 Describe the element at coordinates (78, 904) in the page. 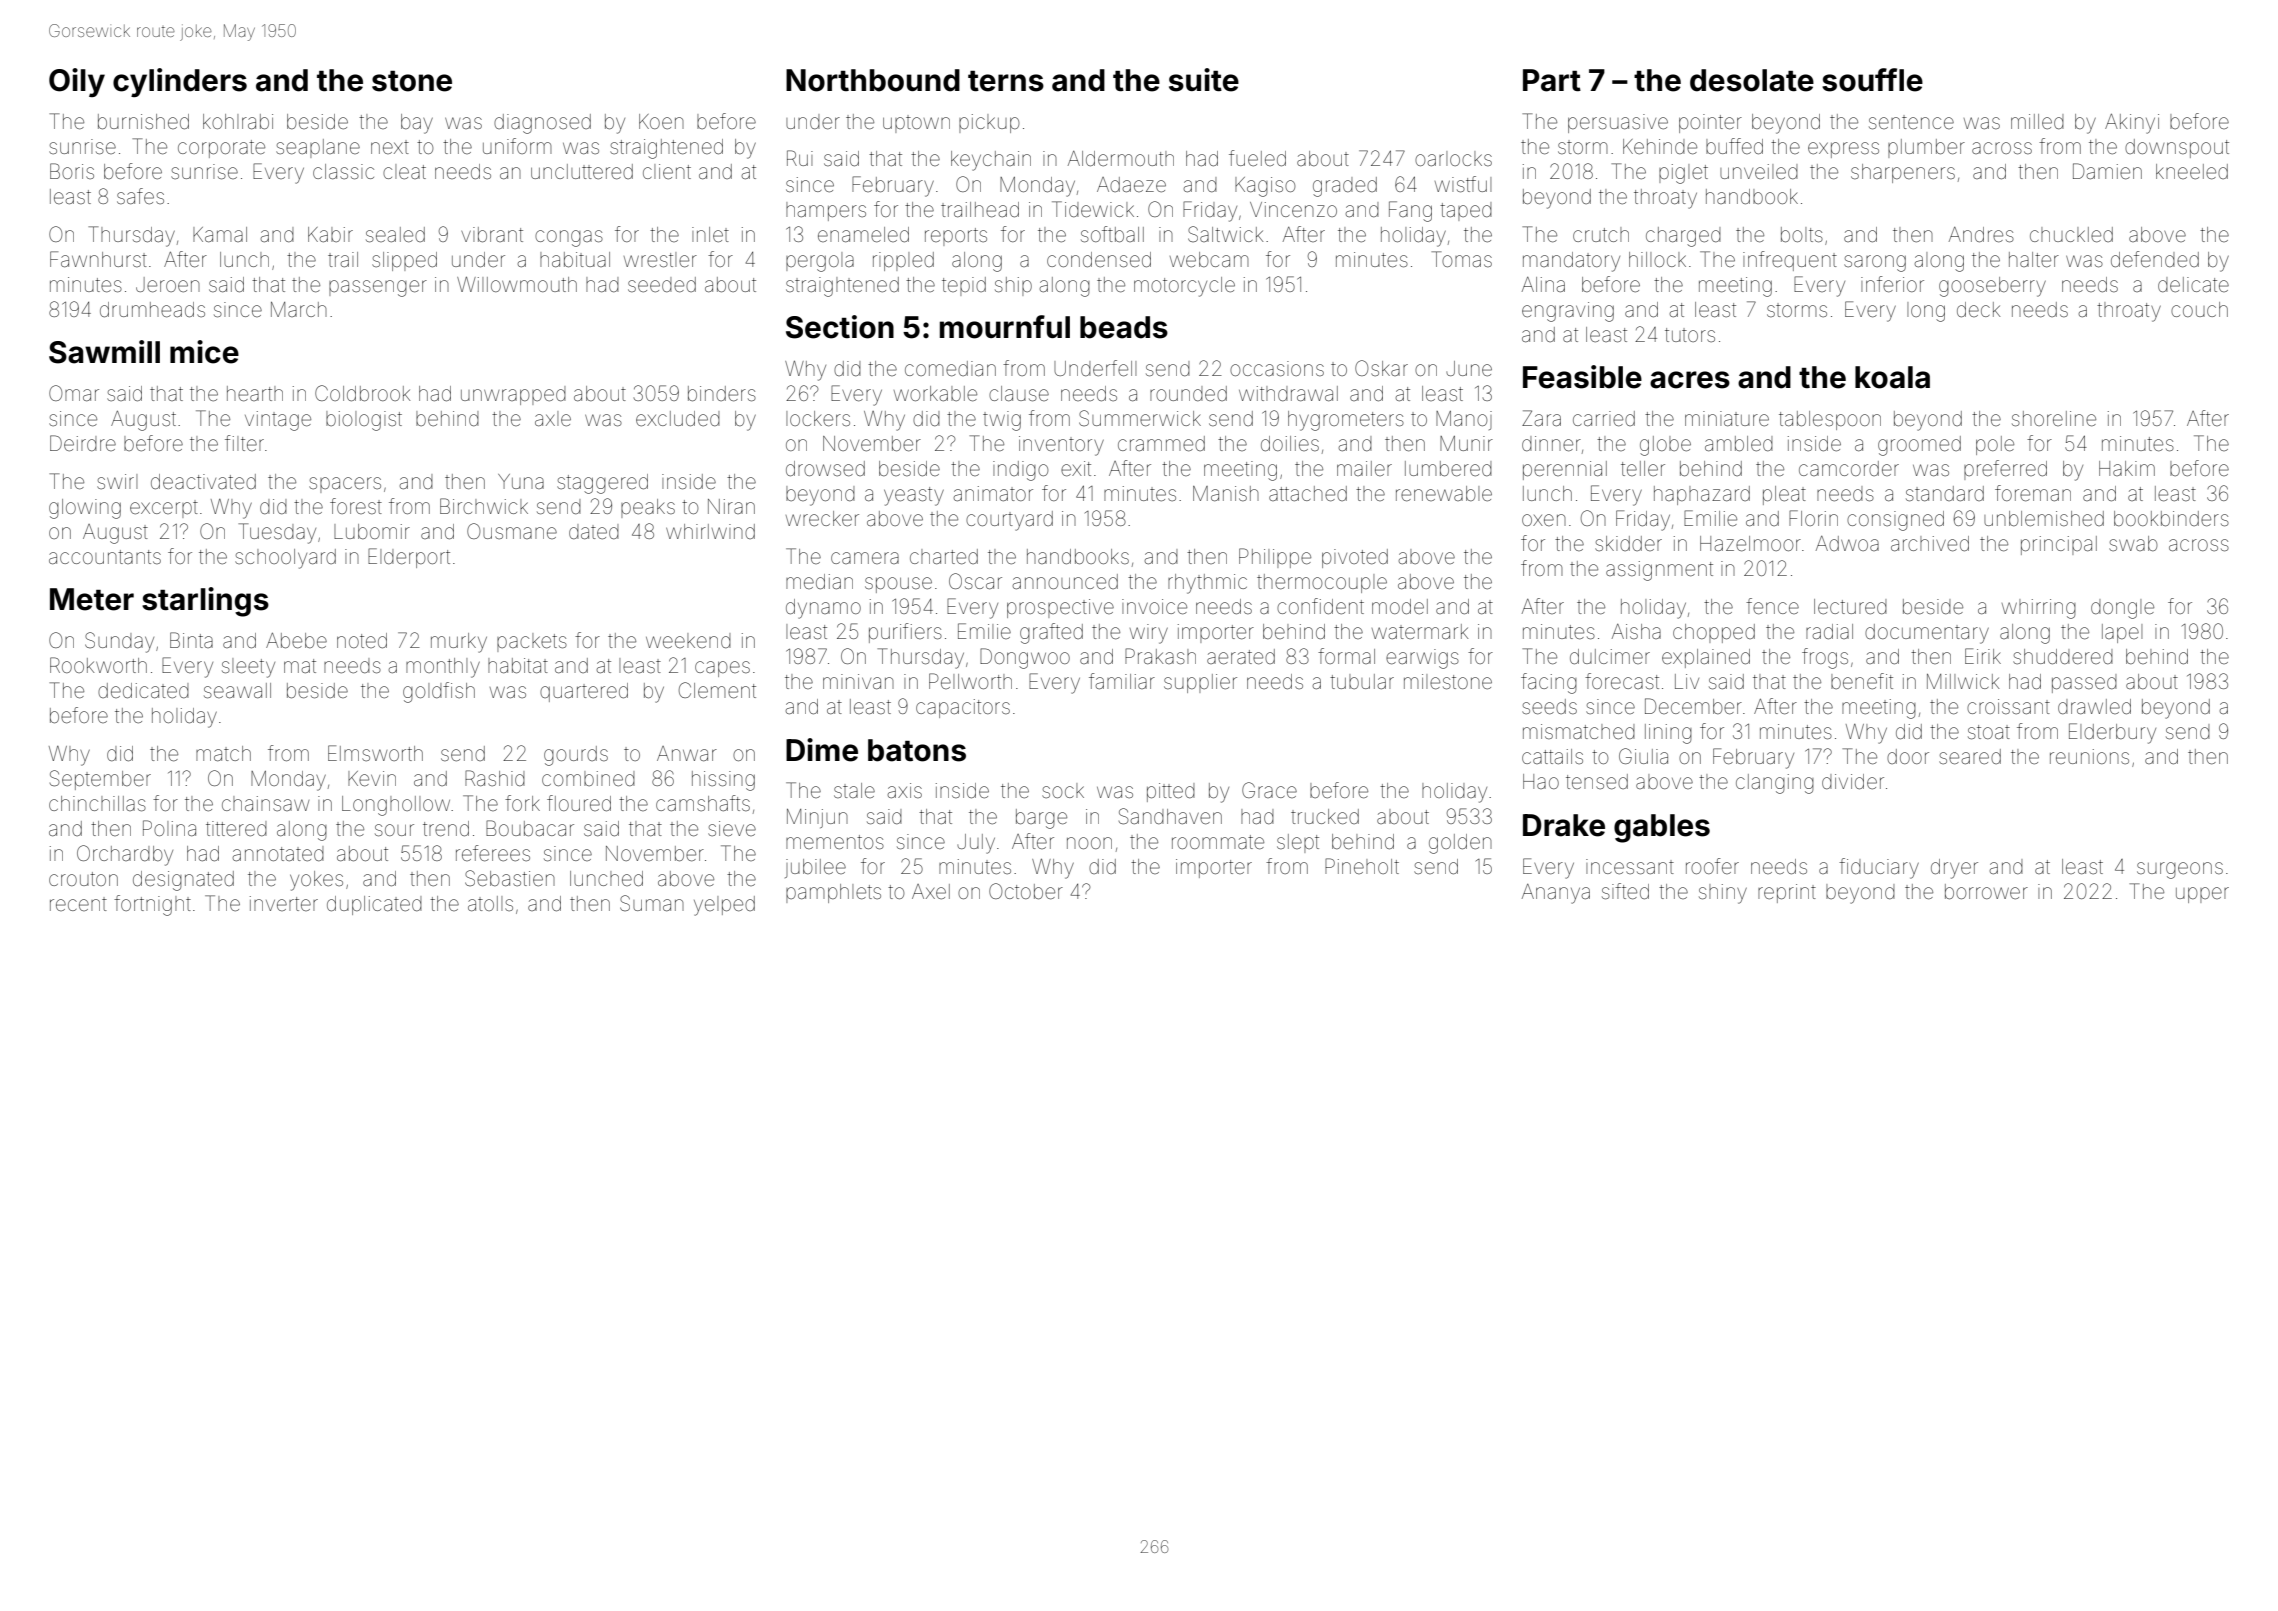

I see `recent` at that location.
